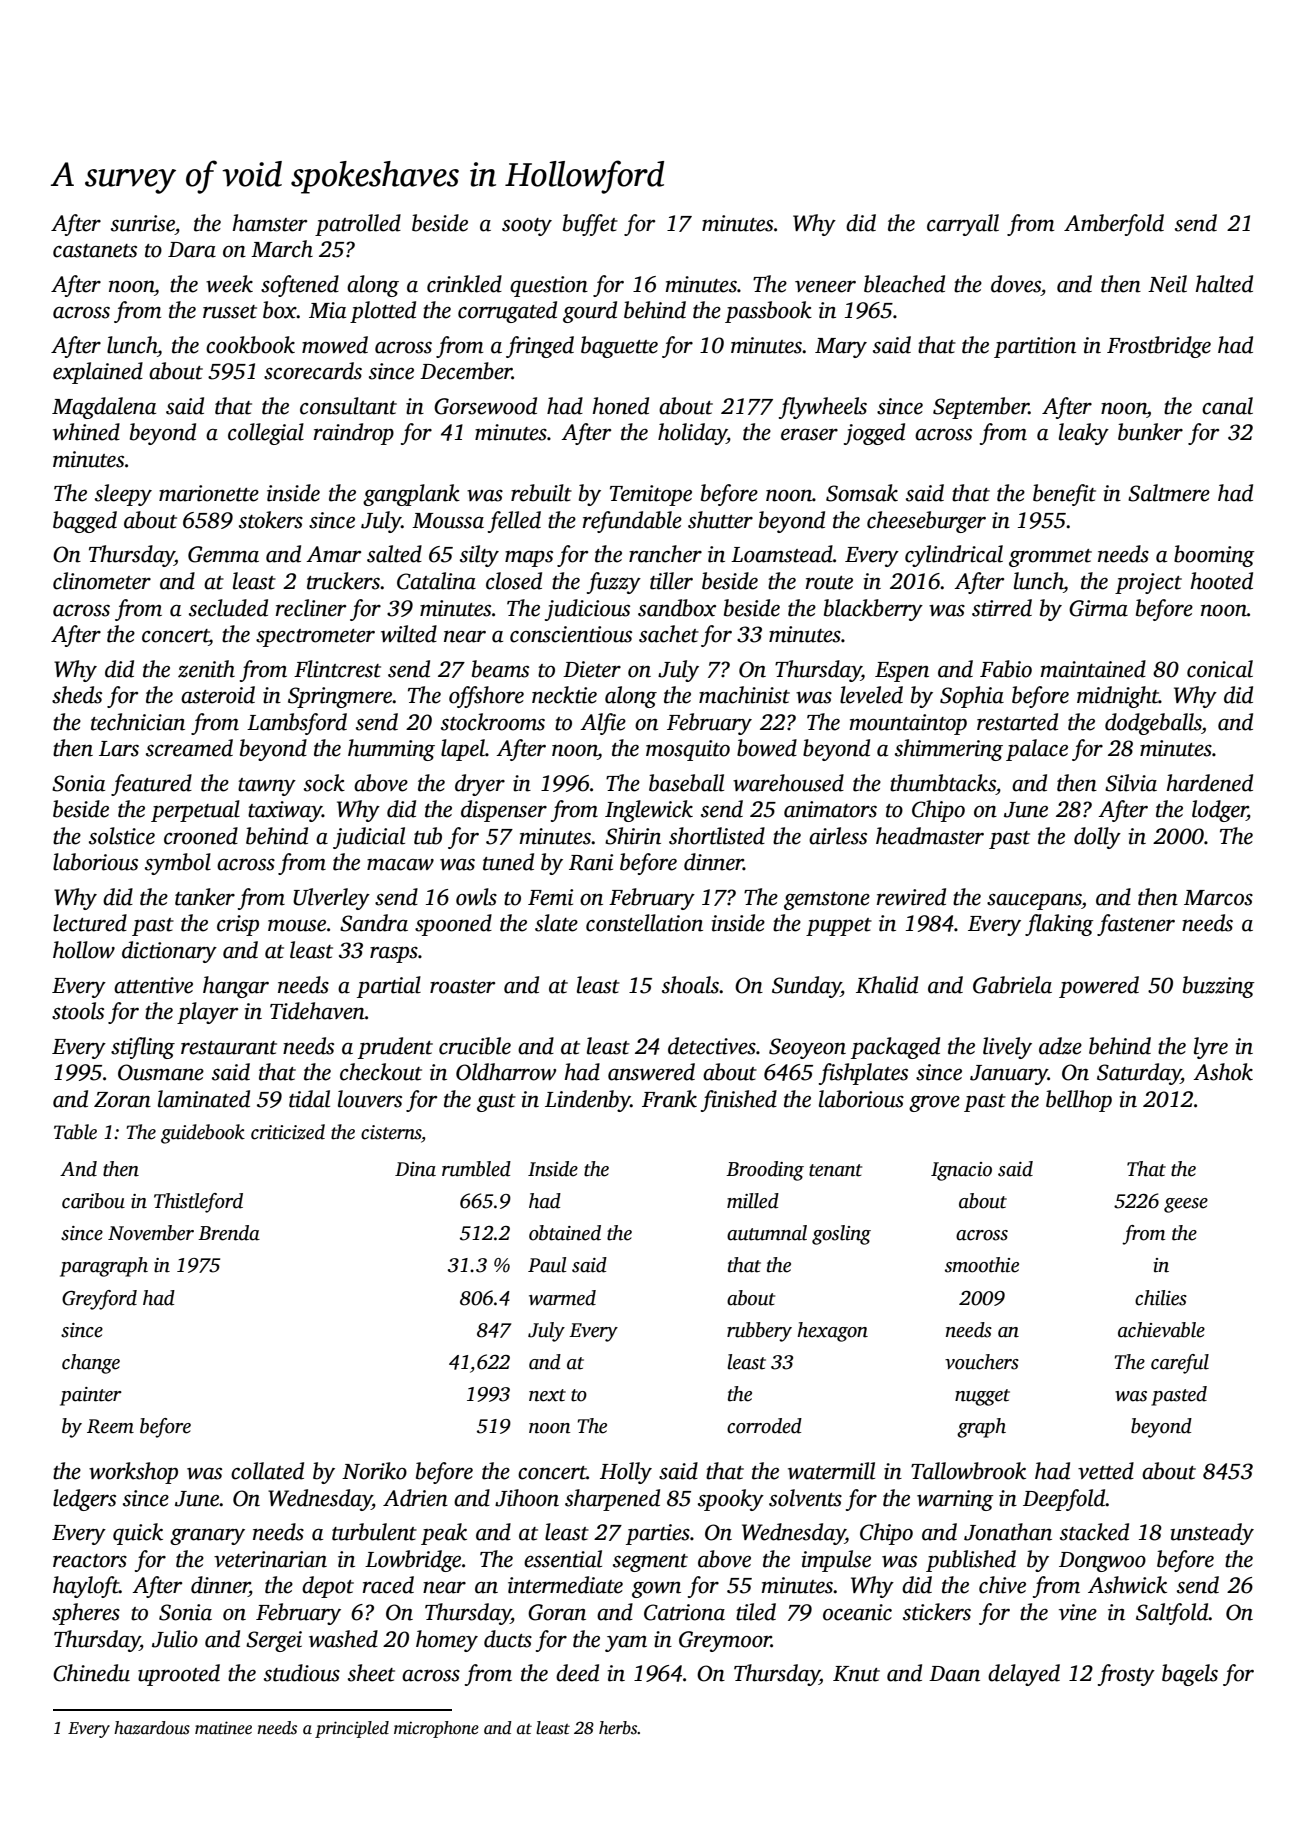 The width and height of the image is (1306, 1848). What do you see at coordinates (152, 1728) in the image?
I see `hazardous` at bounding box center [152, 1728].
